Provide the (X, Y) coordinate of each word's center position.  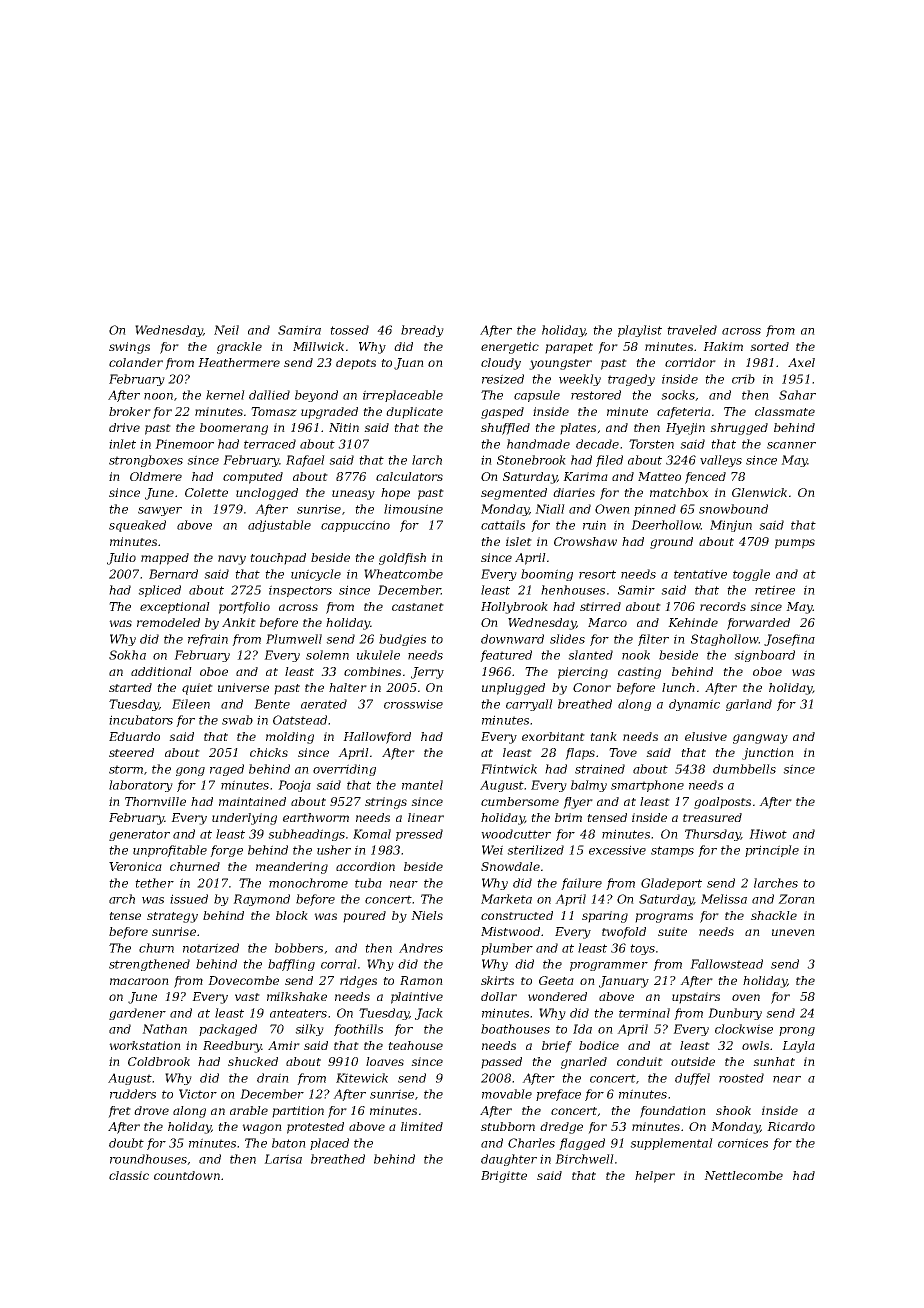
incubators (141, 720)
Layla (798, 1047)
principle (772, 851)
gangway (760, 739)
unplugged (513, 689)
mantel (422, 785)
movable (507, 1094)
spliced (159, 591)
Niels (427, 915)
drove (151, 1110)
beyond (316, 396)
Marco (607, 622)
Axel (801, 362)
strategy (172, 917)
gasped (502, 413)
